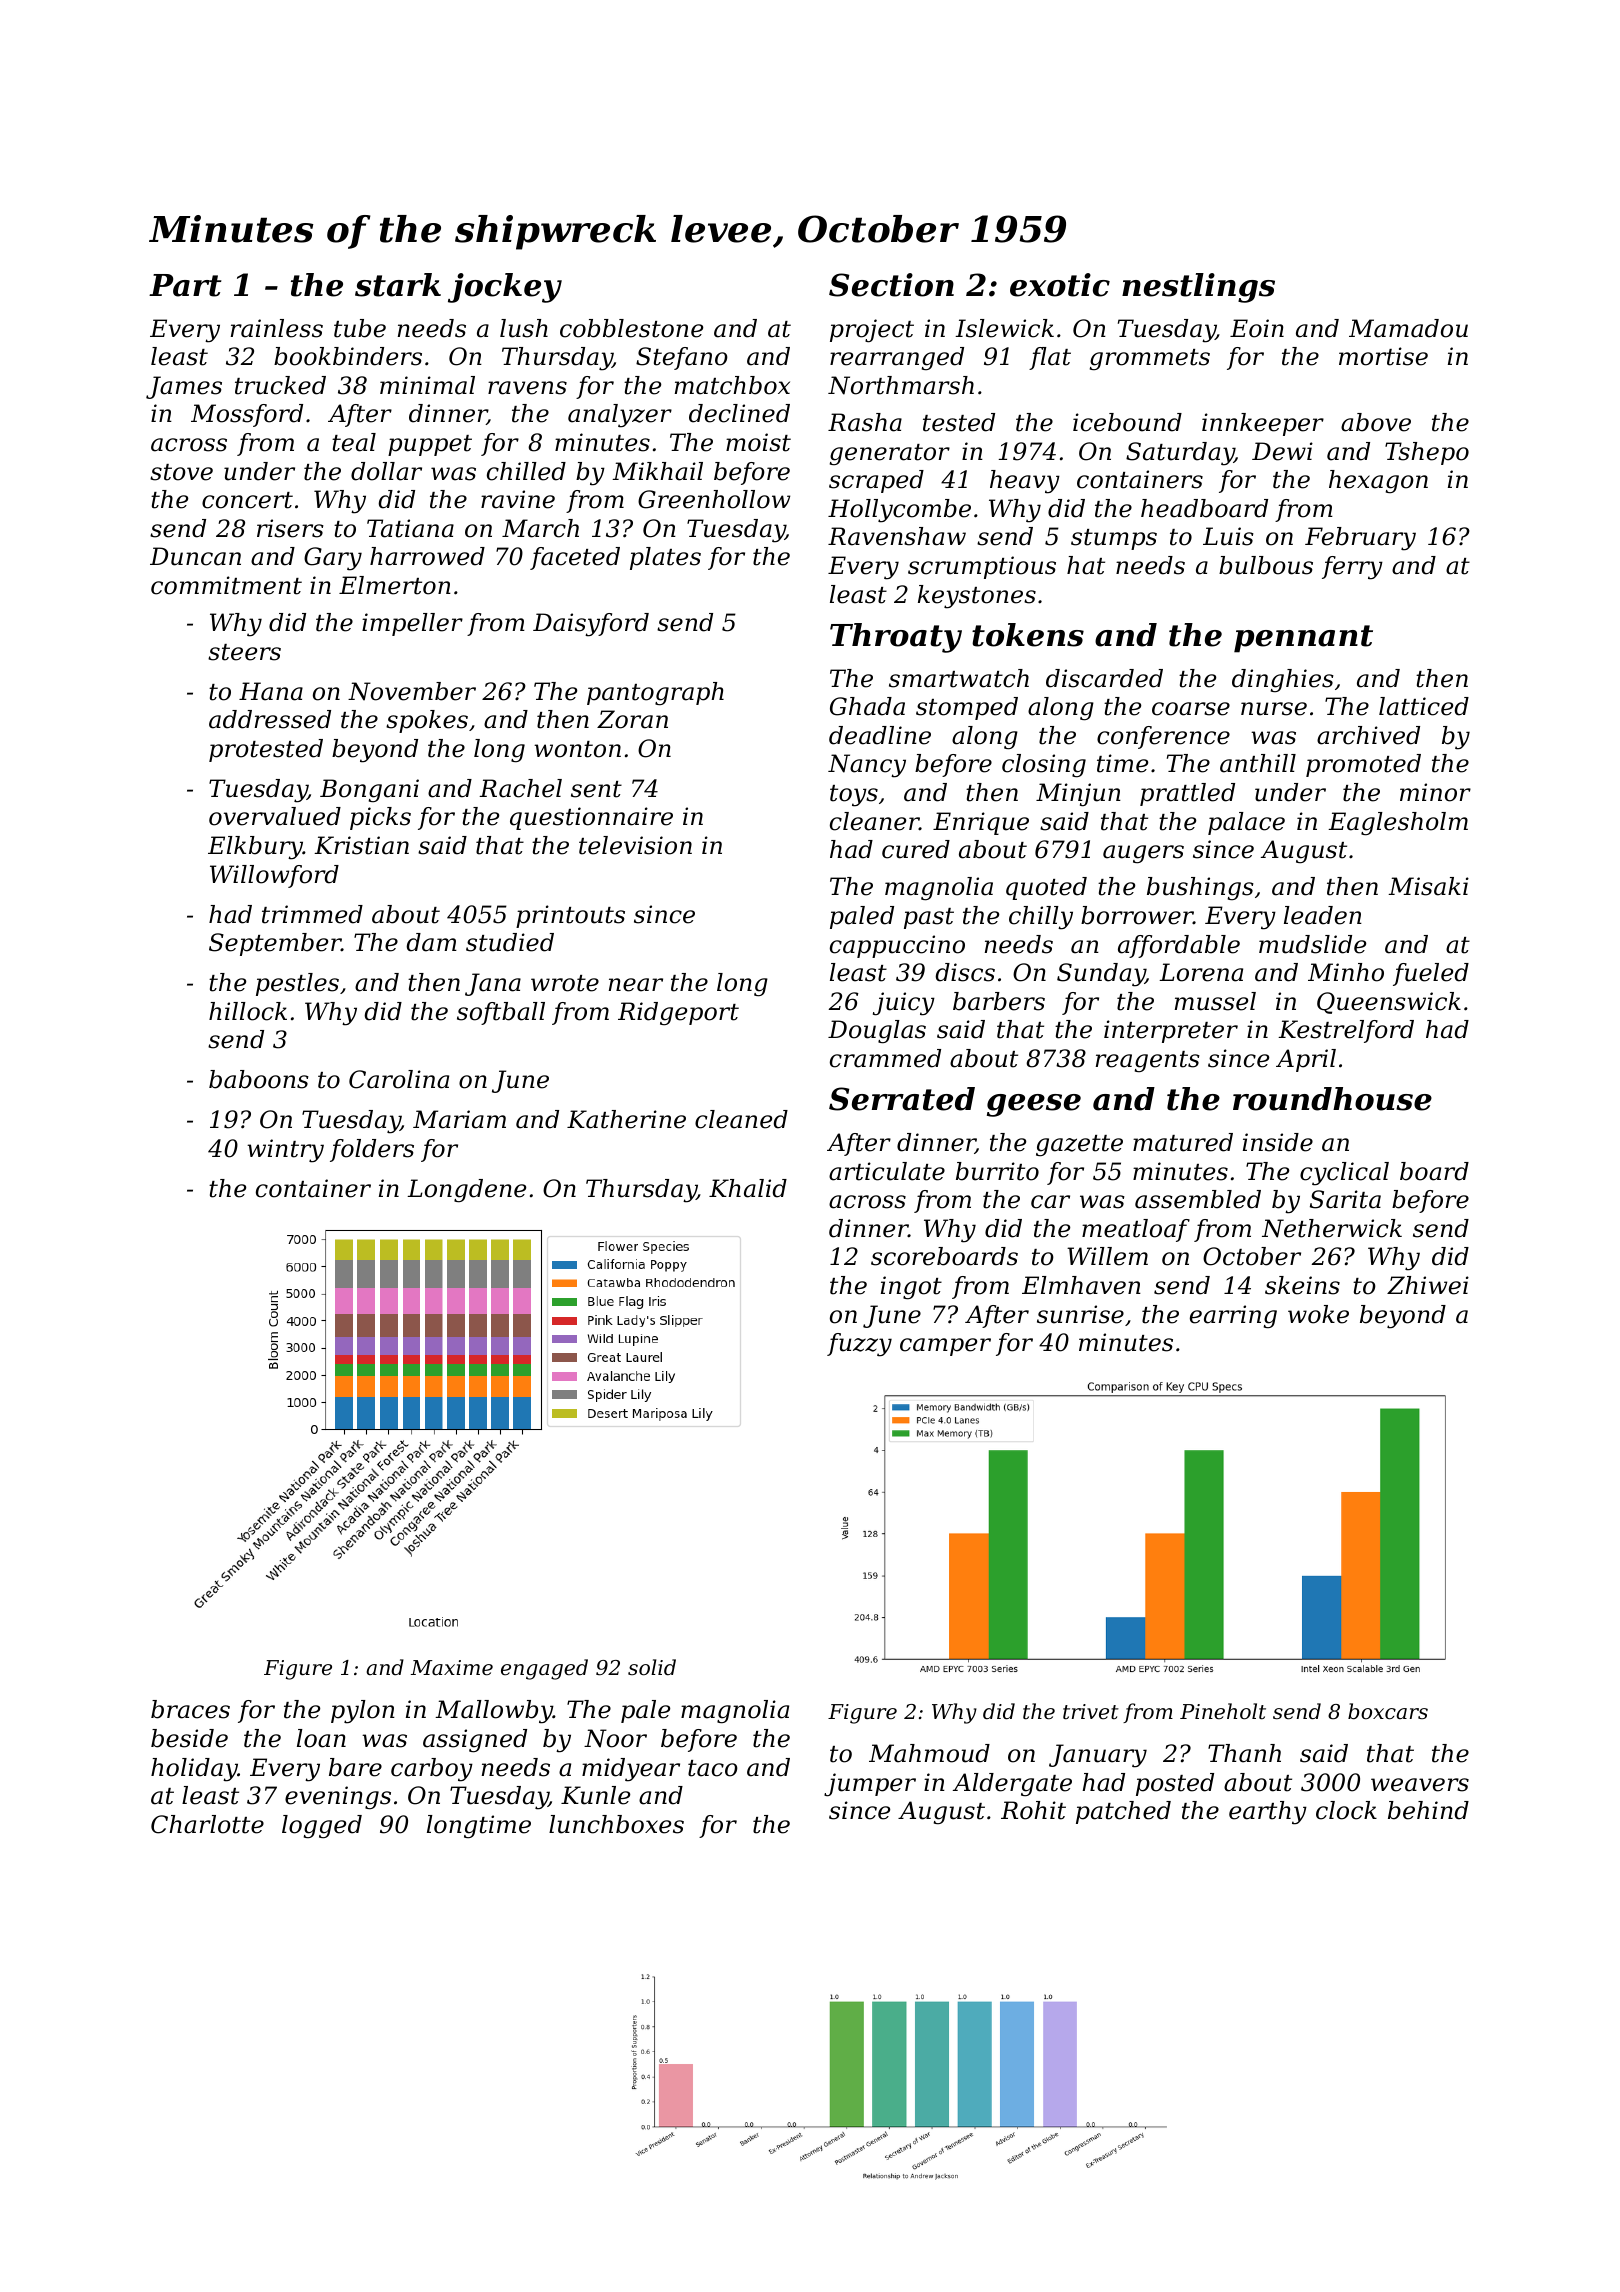 The height and width of the document is (2292, 1620). I want to click on Rohit, so click(1033, 1810).
